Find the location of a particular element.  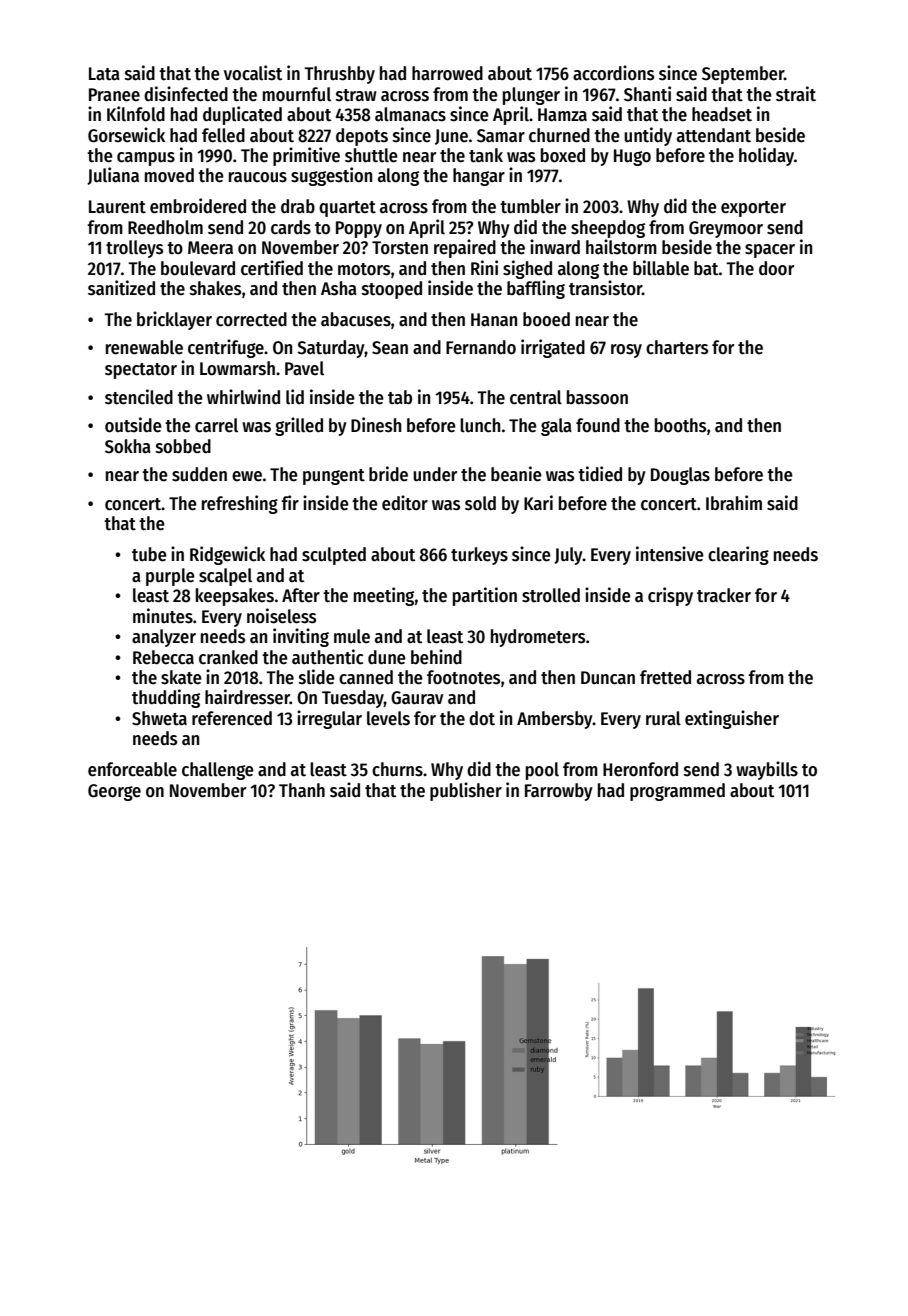

ewe is located at coordinates (247, 476).
